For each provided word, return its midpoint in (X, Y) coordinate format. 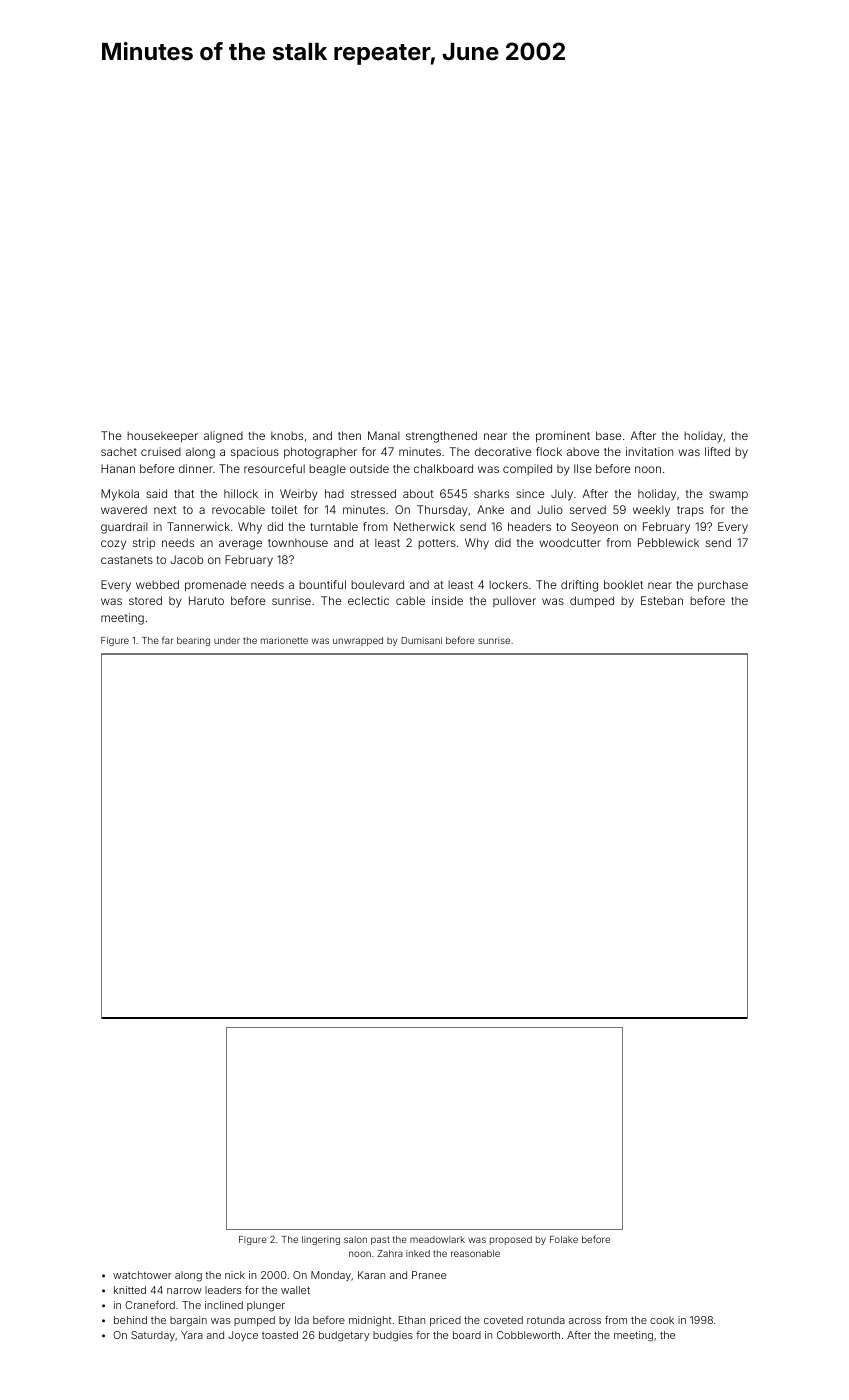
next (165, 510)
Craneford (150, 1305)
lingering (321, 1240)
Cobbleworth (528, 1335)
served (588, 509)
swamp (728, 496)
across (585, 1321)
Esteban (662, 600)
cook (662, 1320)
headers (529, 526)
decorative (503, 451)
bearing (193, 641)
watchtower (142, 1275)
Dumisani (421, 640)
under (227, 640)
